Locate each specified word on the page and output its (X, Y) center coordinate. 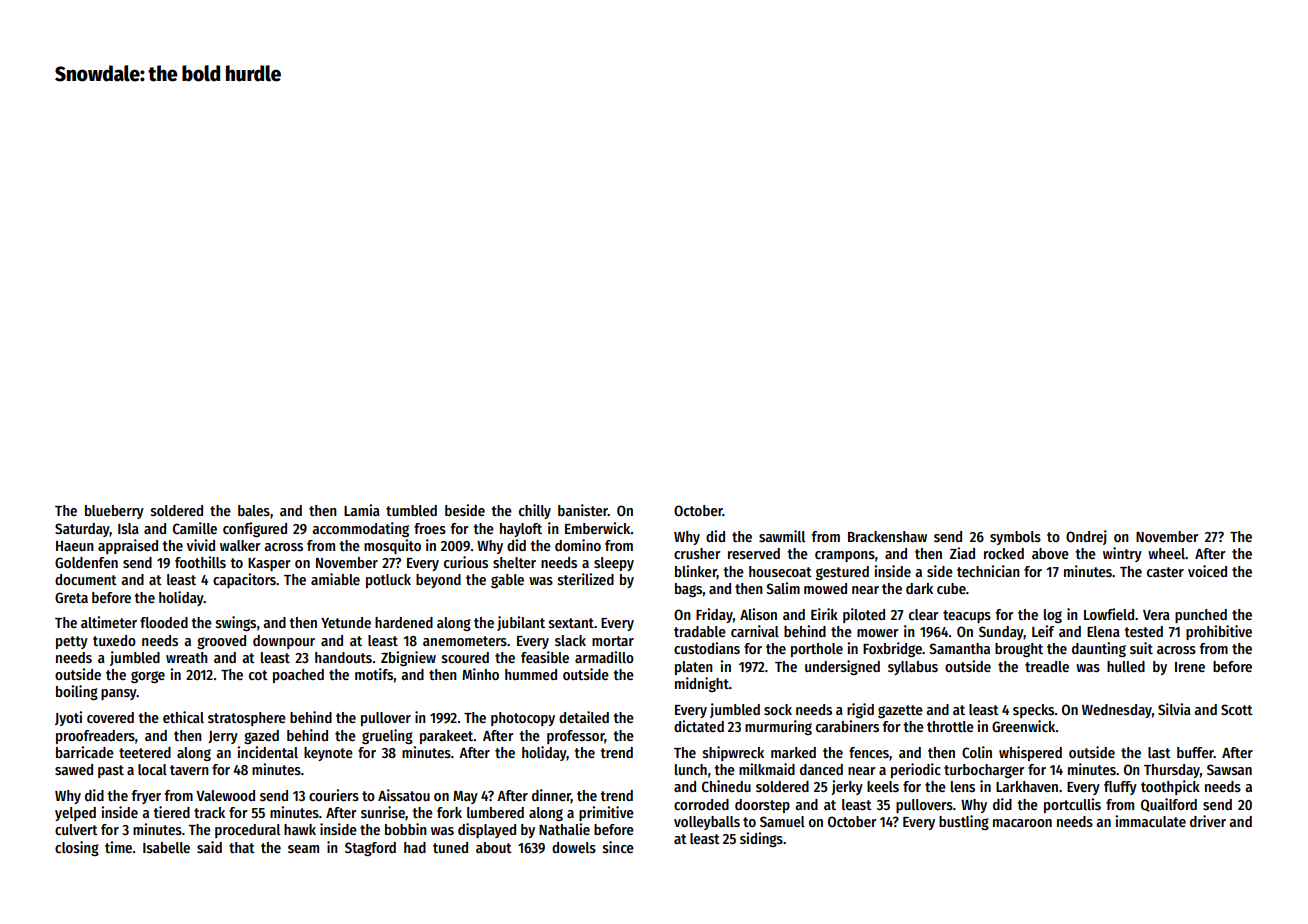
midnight (702, 684)
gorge (148, 677)
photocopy (523, 719)
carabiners (847, 726)
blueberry (114, 512)
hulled (1126, 666)
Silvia (1174, 709)
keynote (328, 754)
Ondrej (1086, 537)
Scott (1237, 709)
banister (583, 510)
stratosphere (247, 719)
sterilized (586, 579)
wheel (1166, 553)
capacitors (244, 580)
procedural (247, 831)
